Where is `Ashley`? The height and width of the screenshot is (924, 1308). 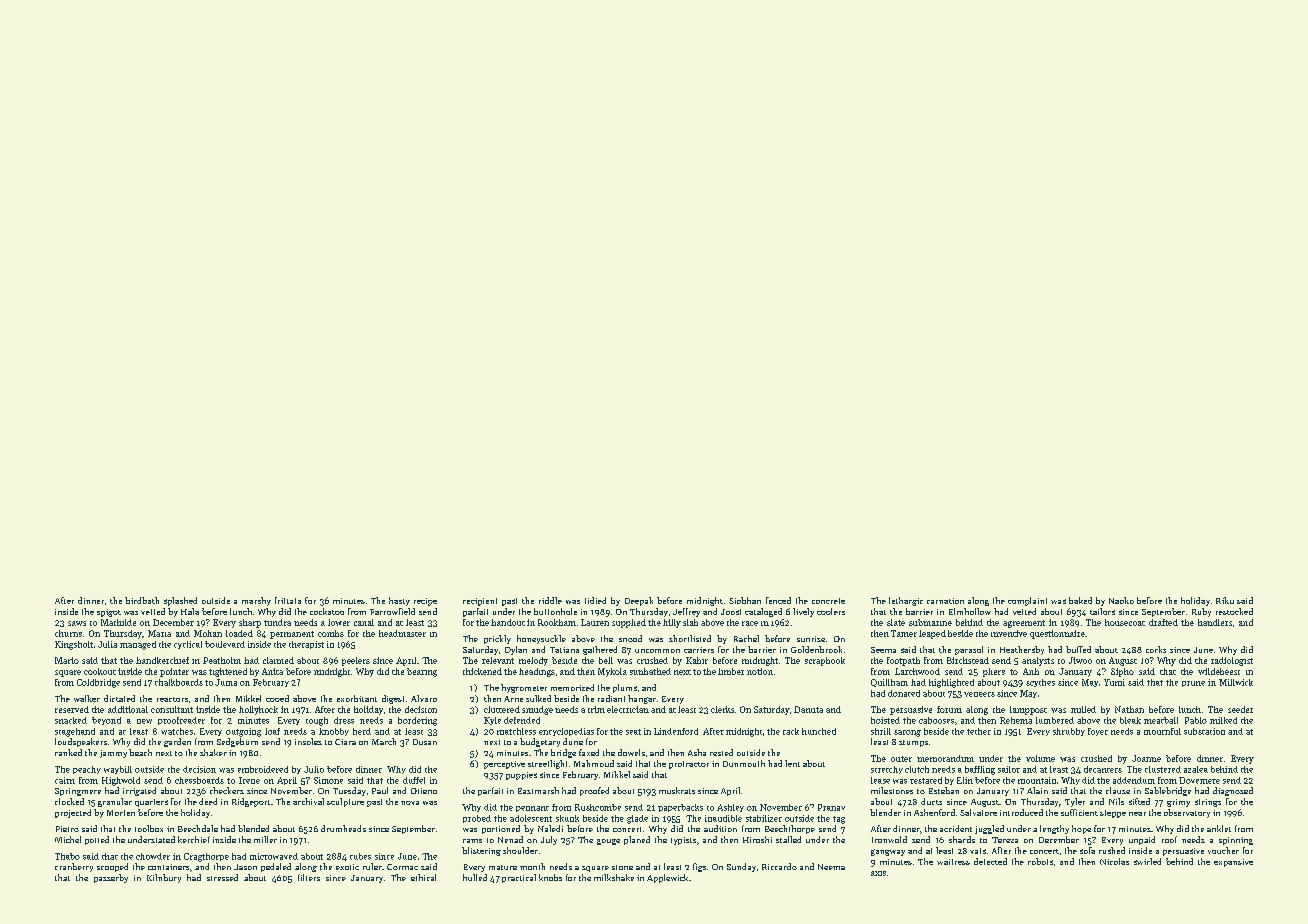 Ashley is located at coordinates (730, 808).
